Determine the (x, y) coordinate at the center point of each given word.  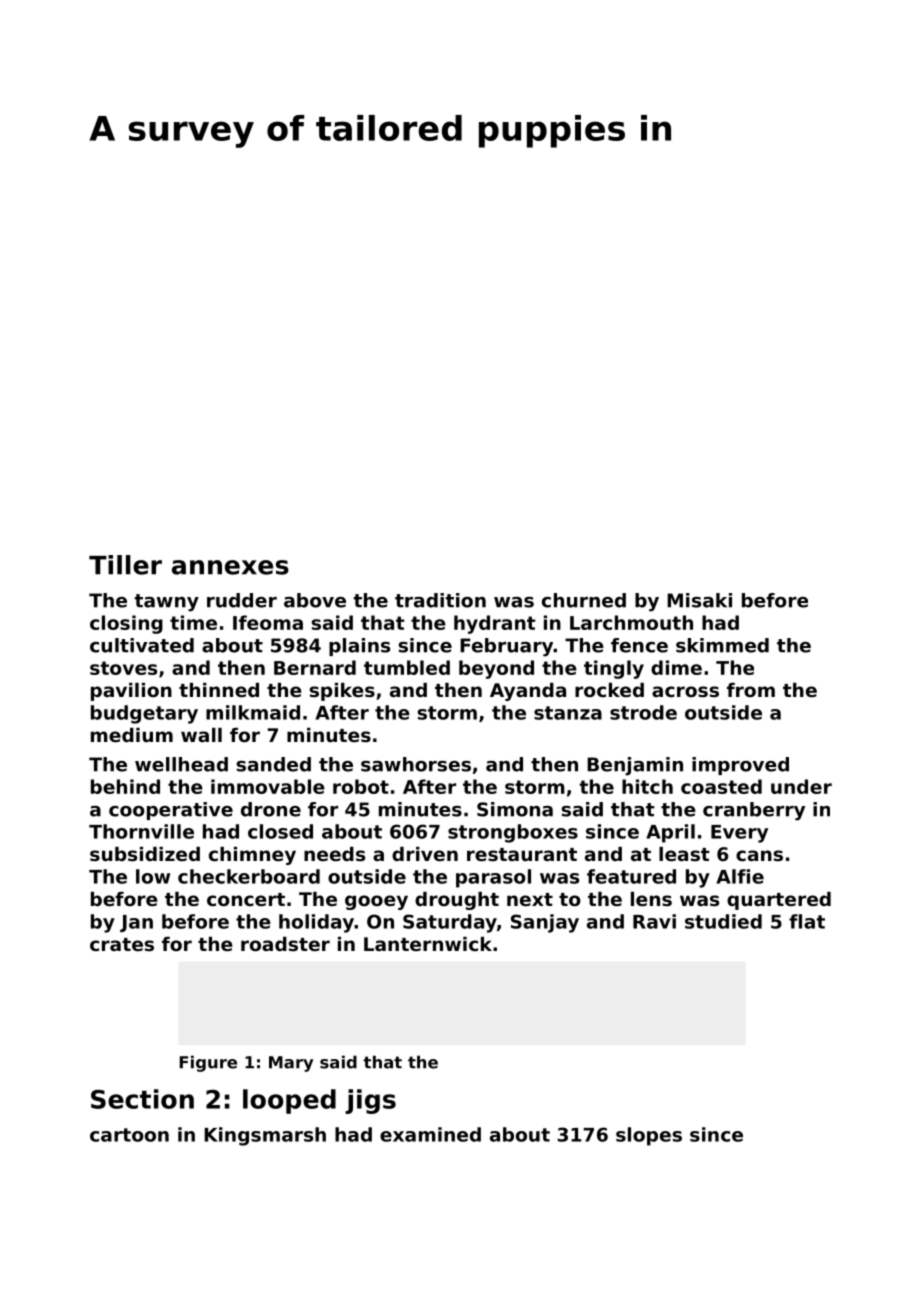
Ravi (654, 921)
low (153, 876)
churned (584, 600)
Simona (515, 809)
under (801, 786)
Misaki (699, 600)
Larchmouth (631, 622)
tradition (440, 600)
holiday (316, 923)
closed (280, 831)
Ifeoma (268, 622)
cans (759, 856)
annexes (230, 567)
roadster (285, 944)
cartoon (129, 1135)
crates (122, 945)
